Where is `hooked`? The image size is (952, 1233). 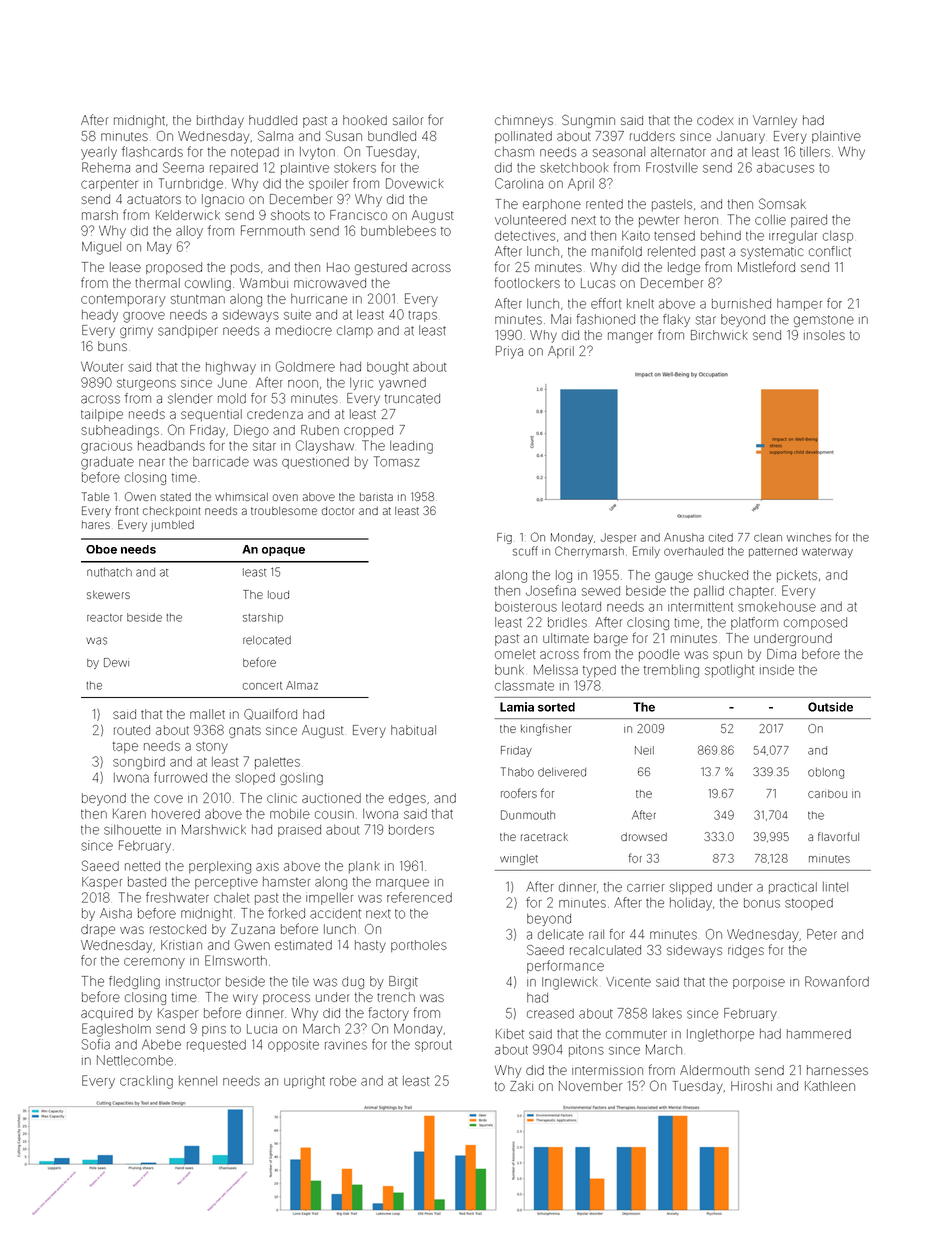 hooked is located at coordinates (365, 120).
